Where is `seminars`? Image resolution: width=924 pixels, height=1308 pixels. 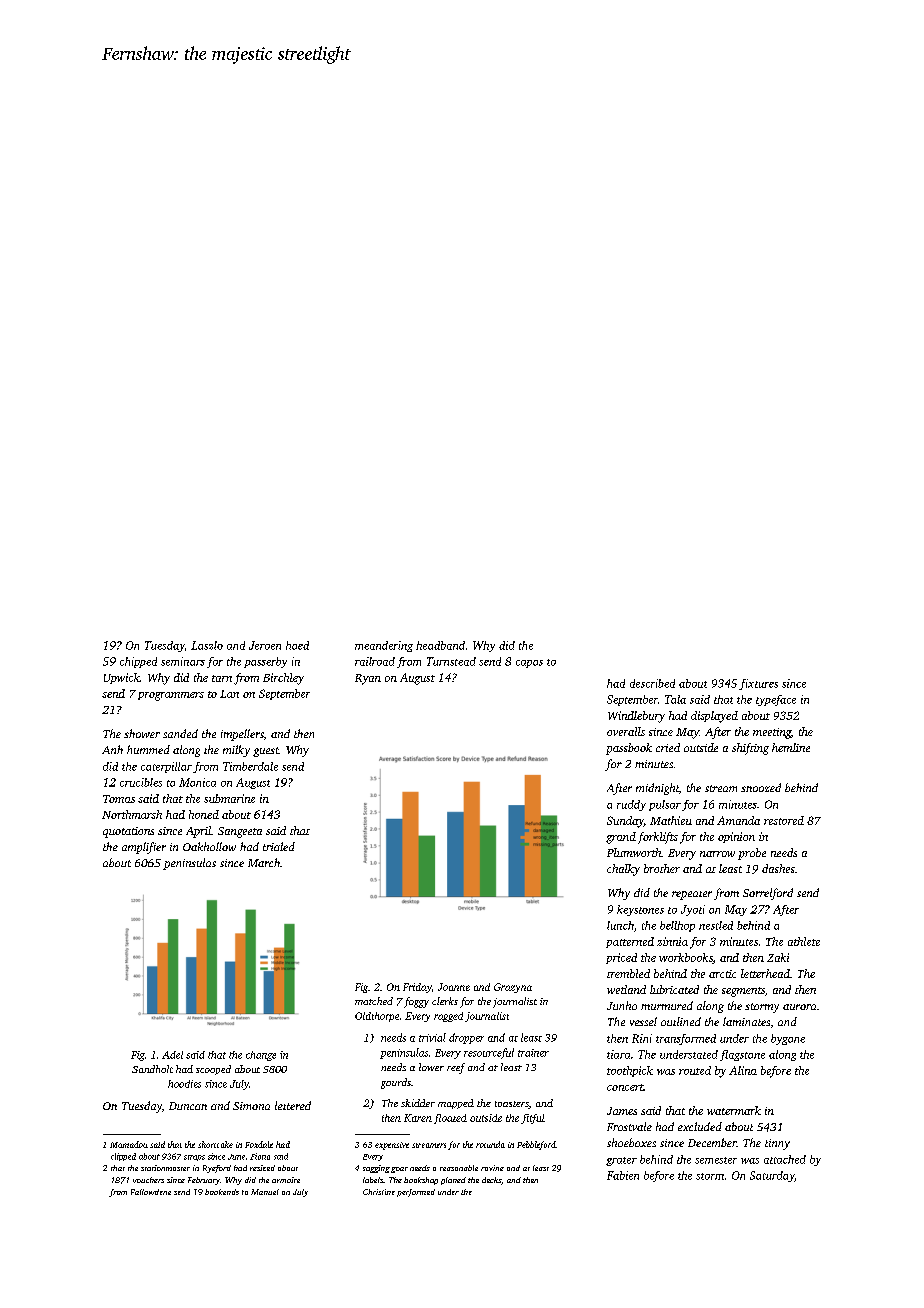 seminars is located at coordinates (183, 661).
